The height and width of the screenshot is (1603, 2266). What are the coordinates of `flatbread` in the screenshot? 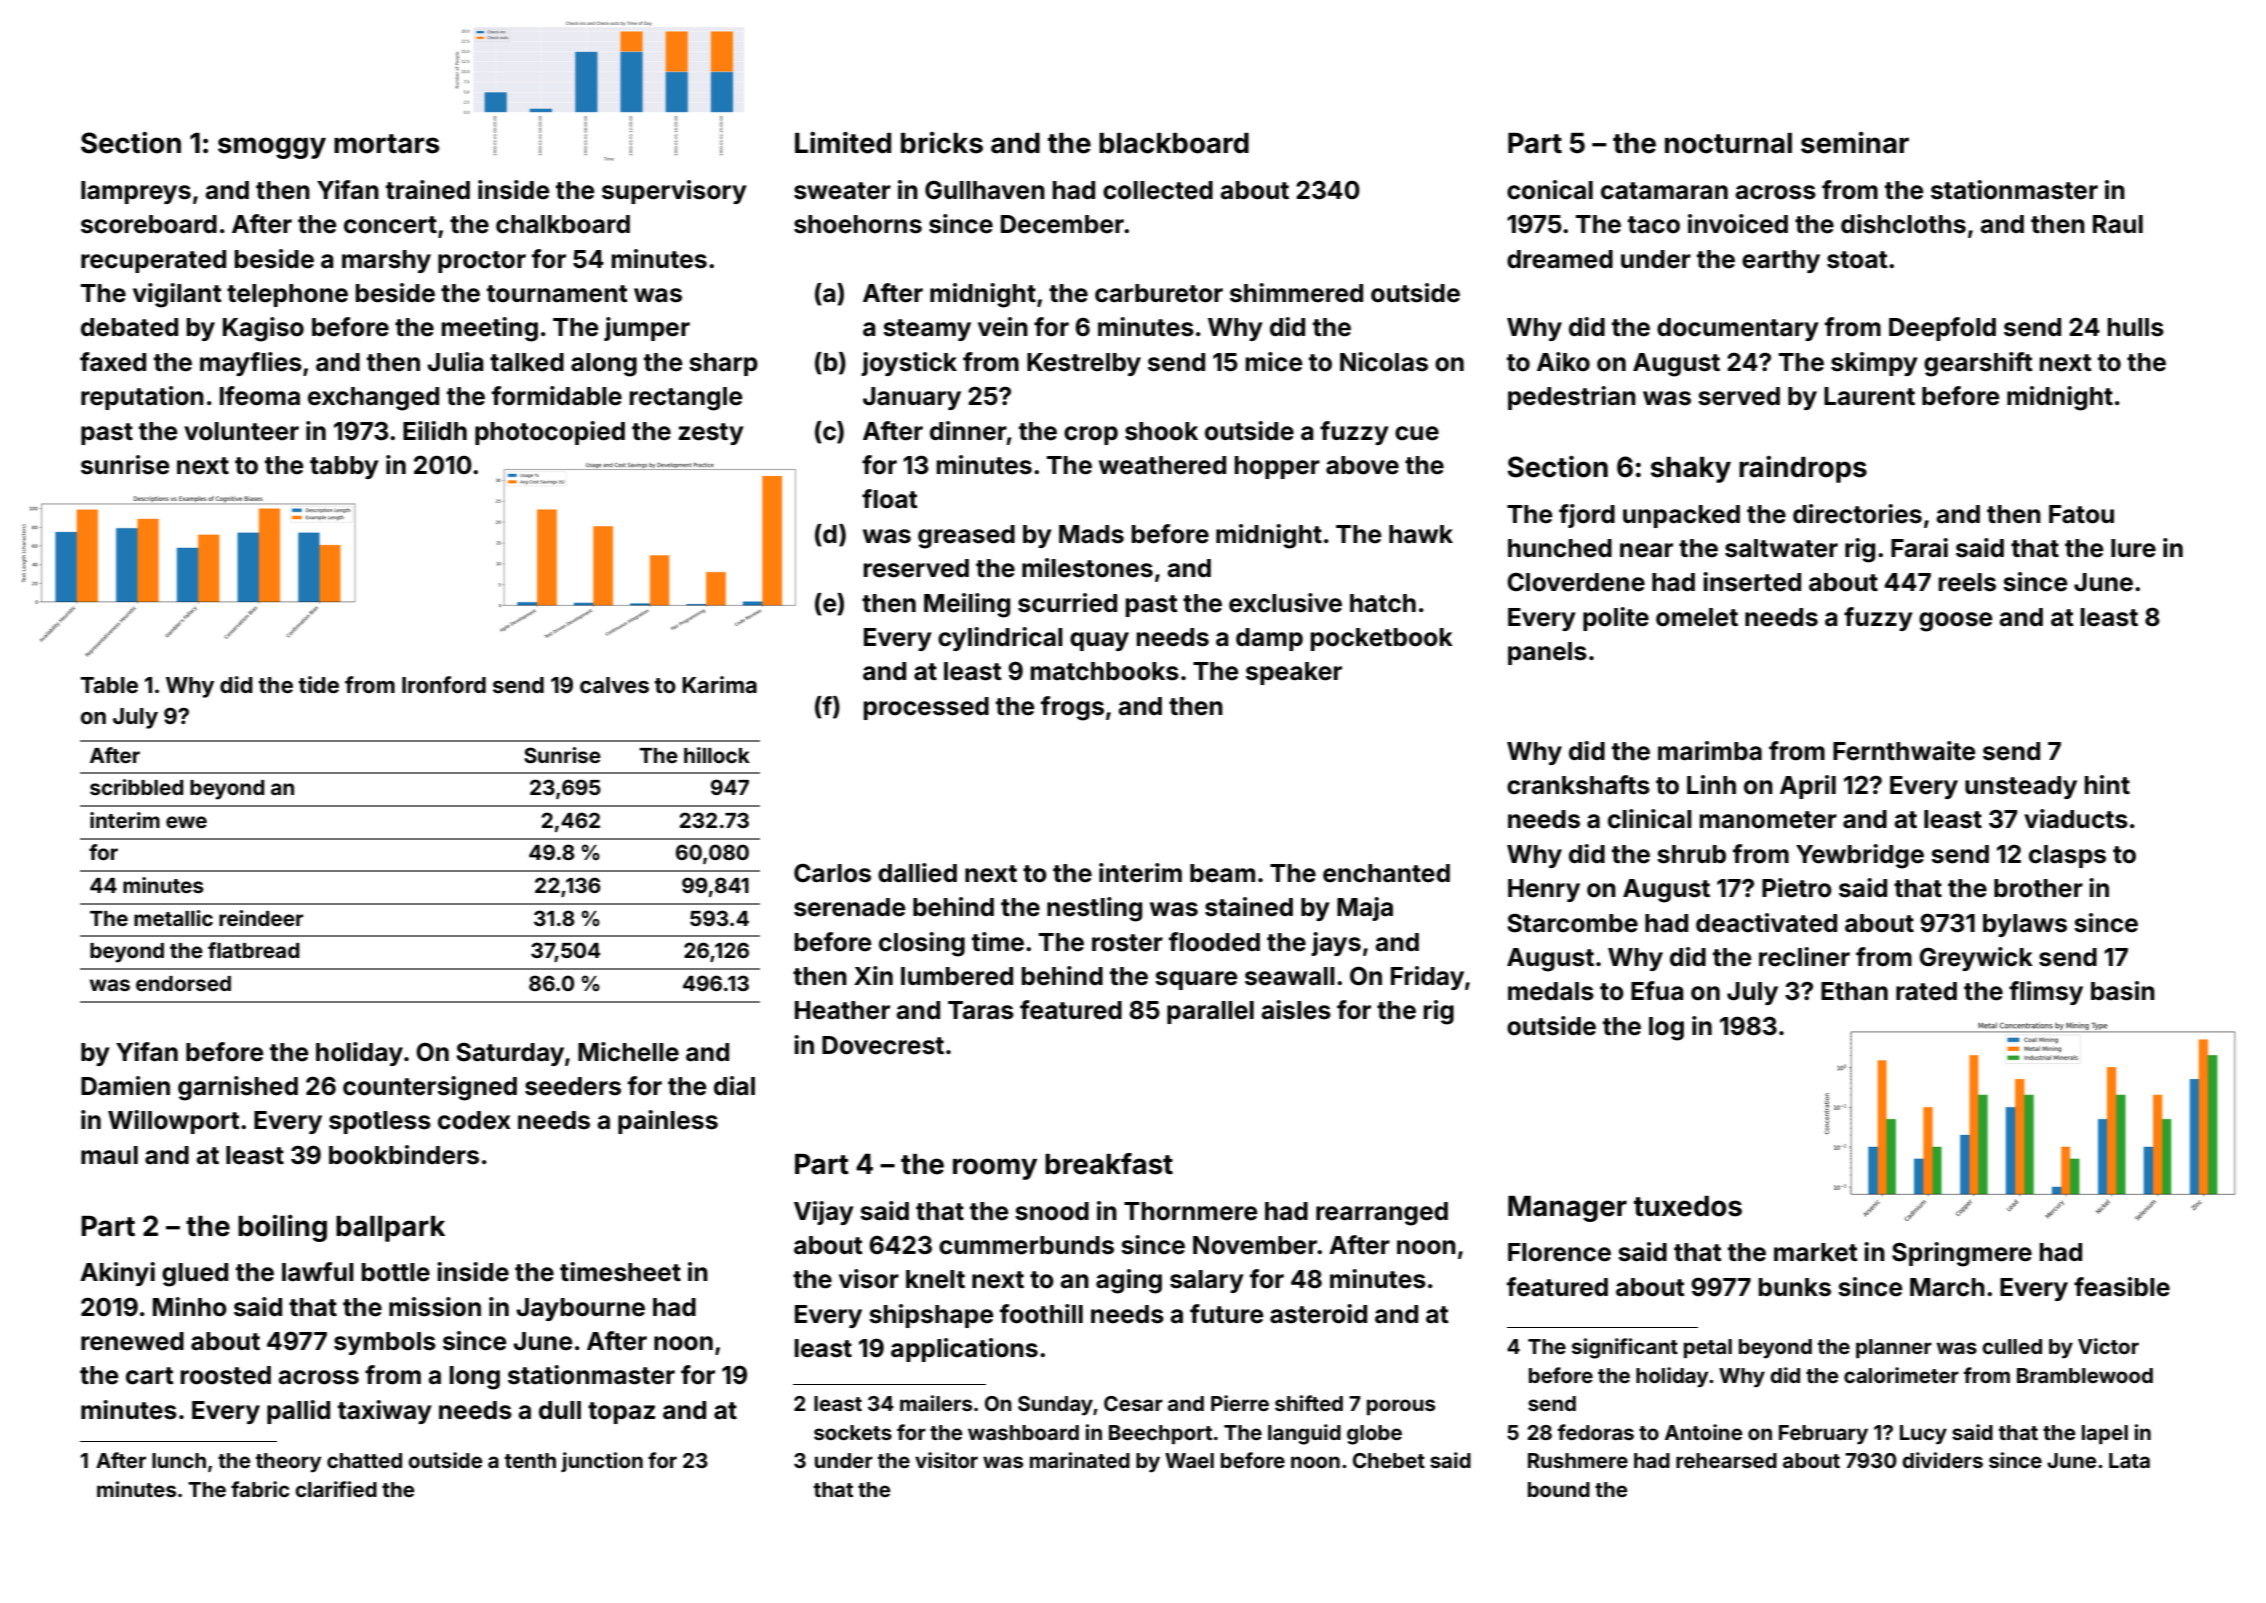 It's located at (253, 950).
